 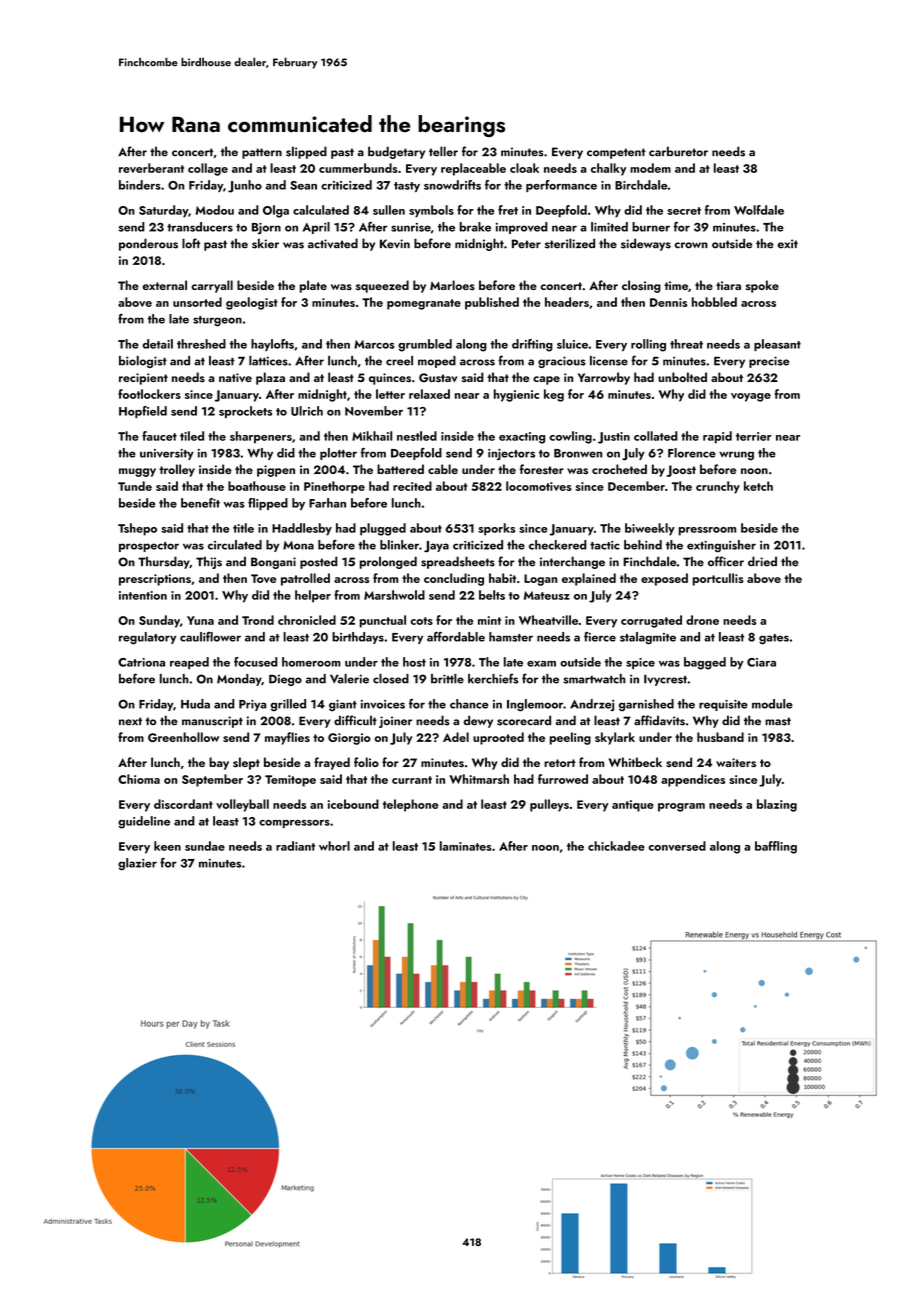 I want to click on headers, so click(x=567, y=302).
